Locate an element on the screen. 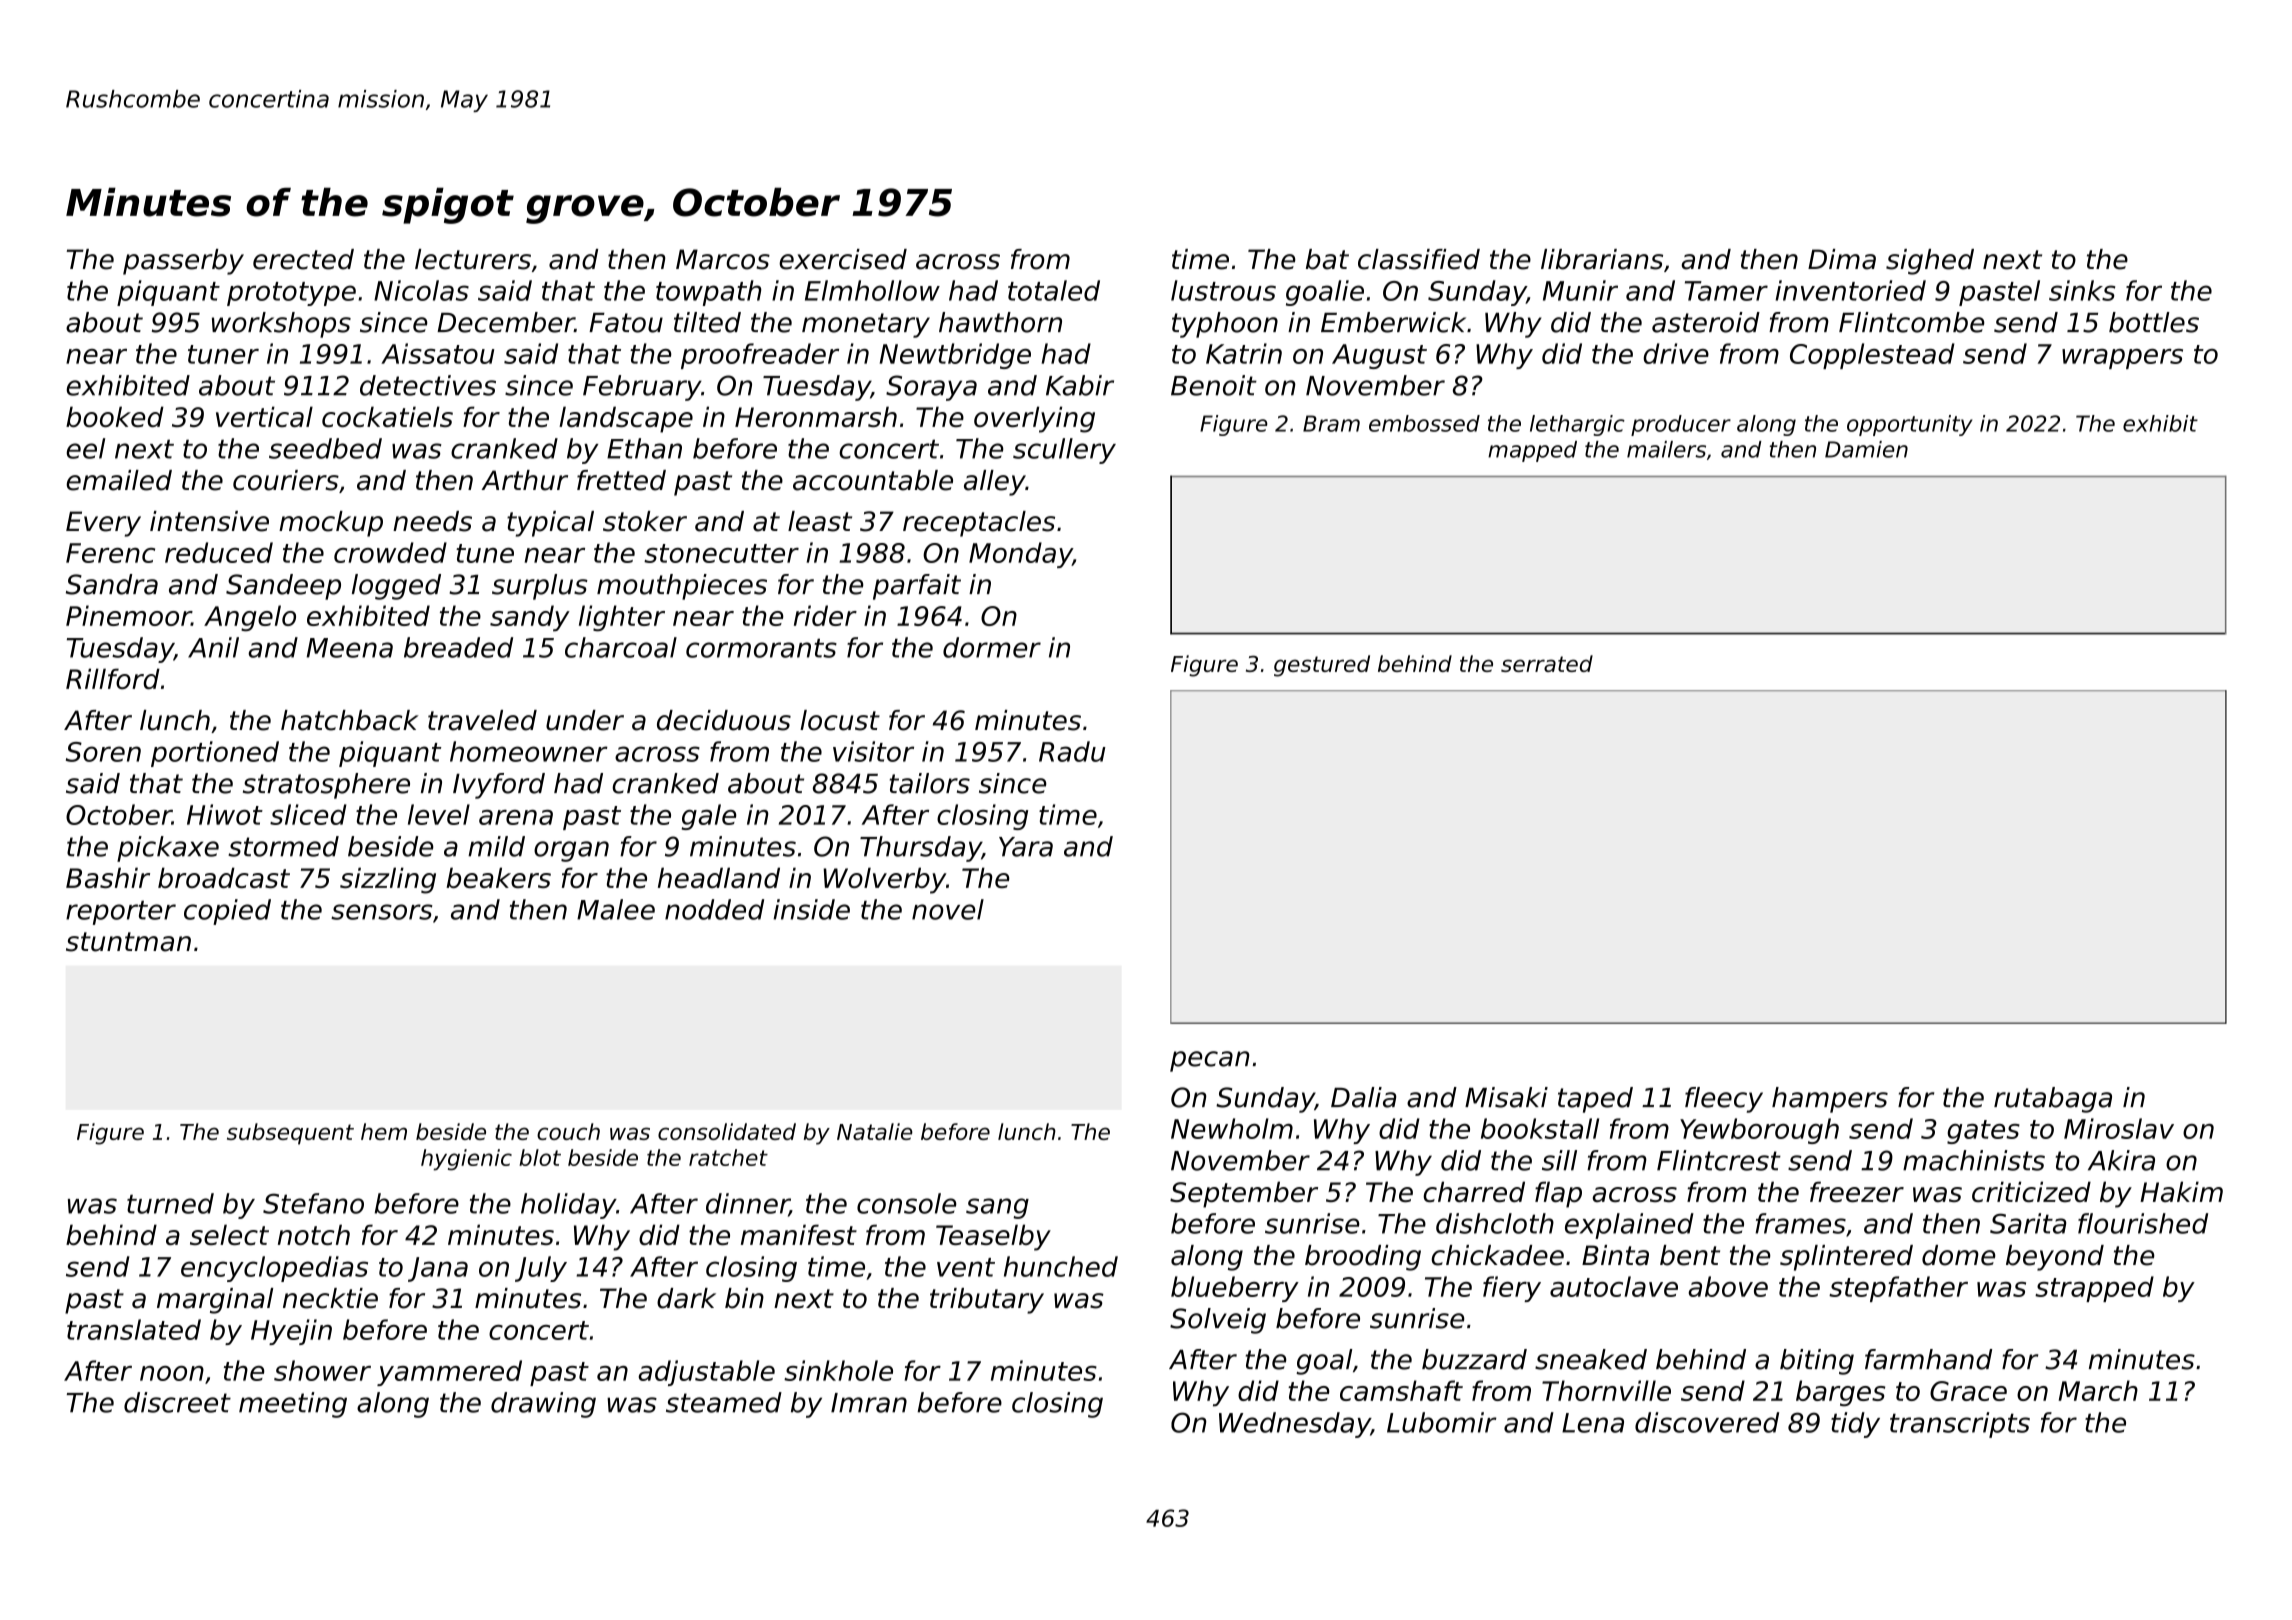  passerby is located at coordinates (183, 262).
